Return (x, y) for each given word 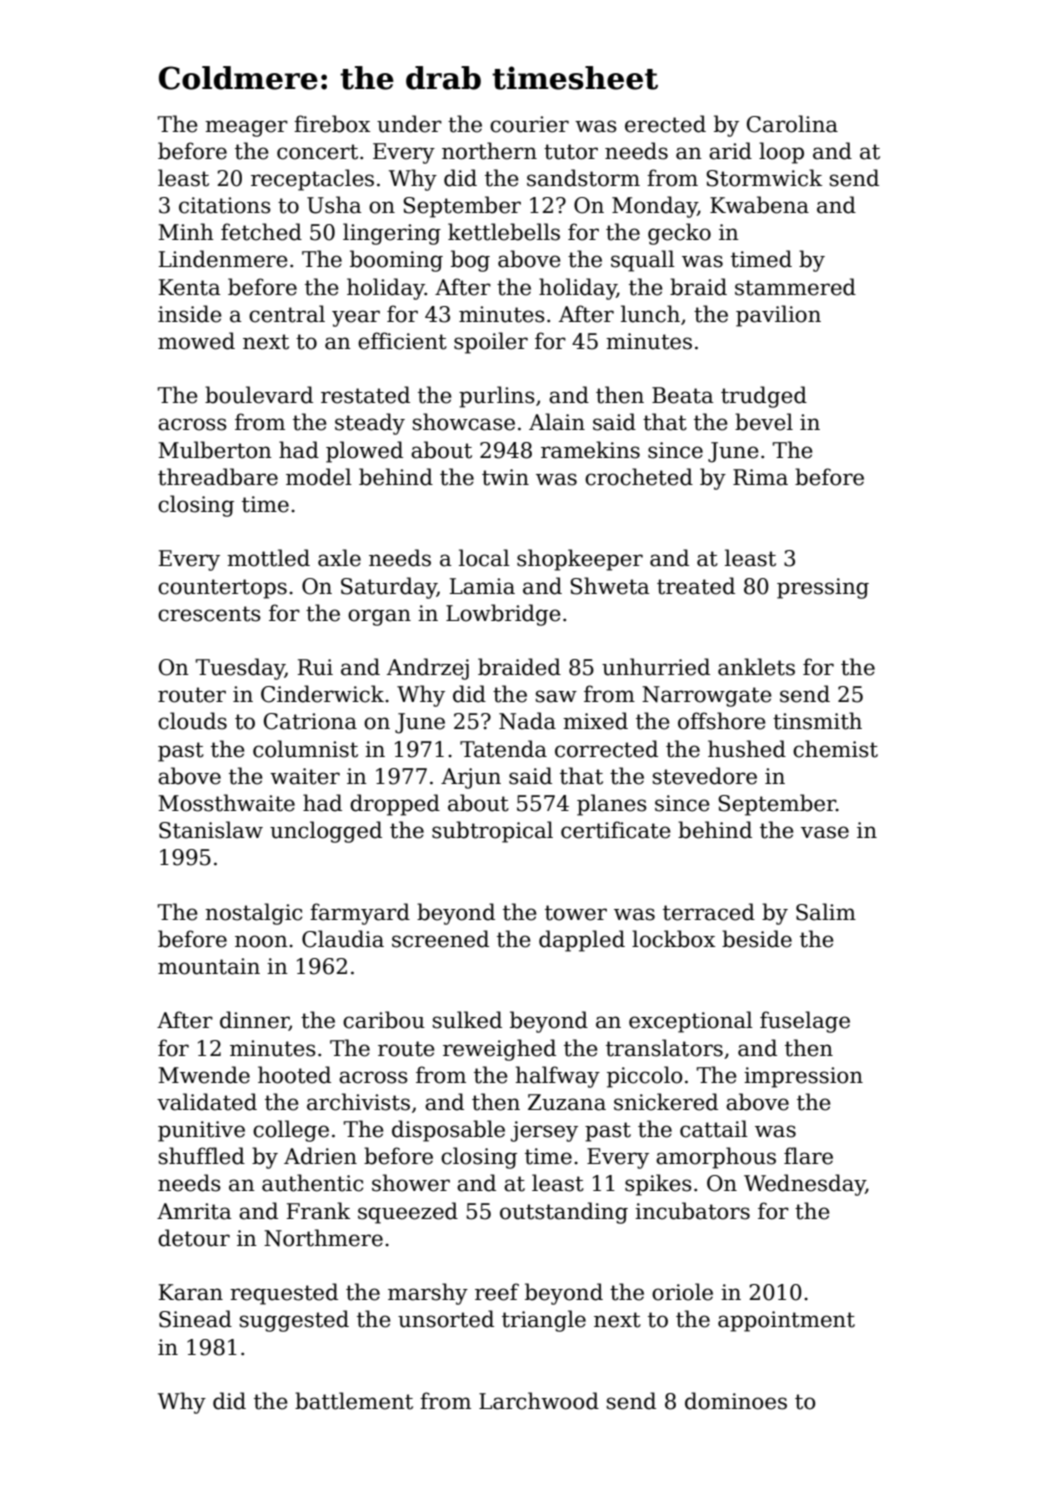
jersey (544, 1131)
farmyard (360, 914)
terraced (709, 912)
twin (505, 477)
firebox (332, 124)
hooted (294, 1075)
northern (489, 151)
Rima (760, 477)
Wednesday (805, 1185)
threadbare (218, 477)
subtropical (492, 832)
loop (781, 153)
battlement (354, 1401)
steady (370, 424)
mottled (268, 558)
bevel (764, 422)
